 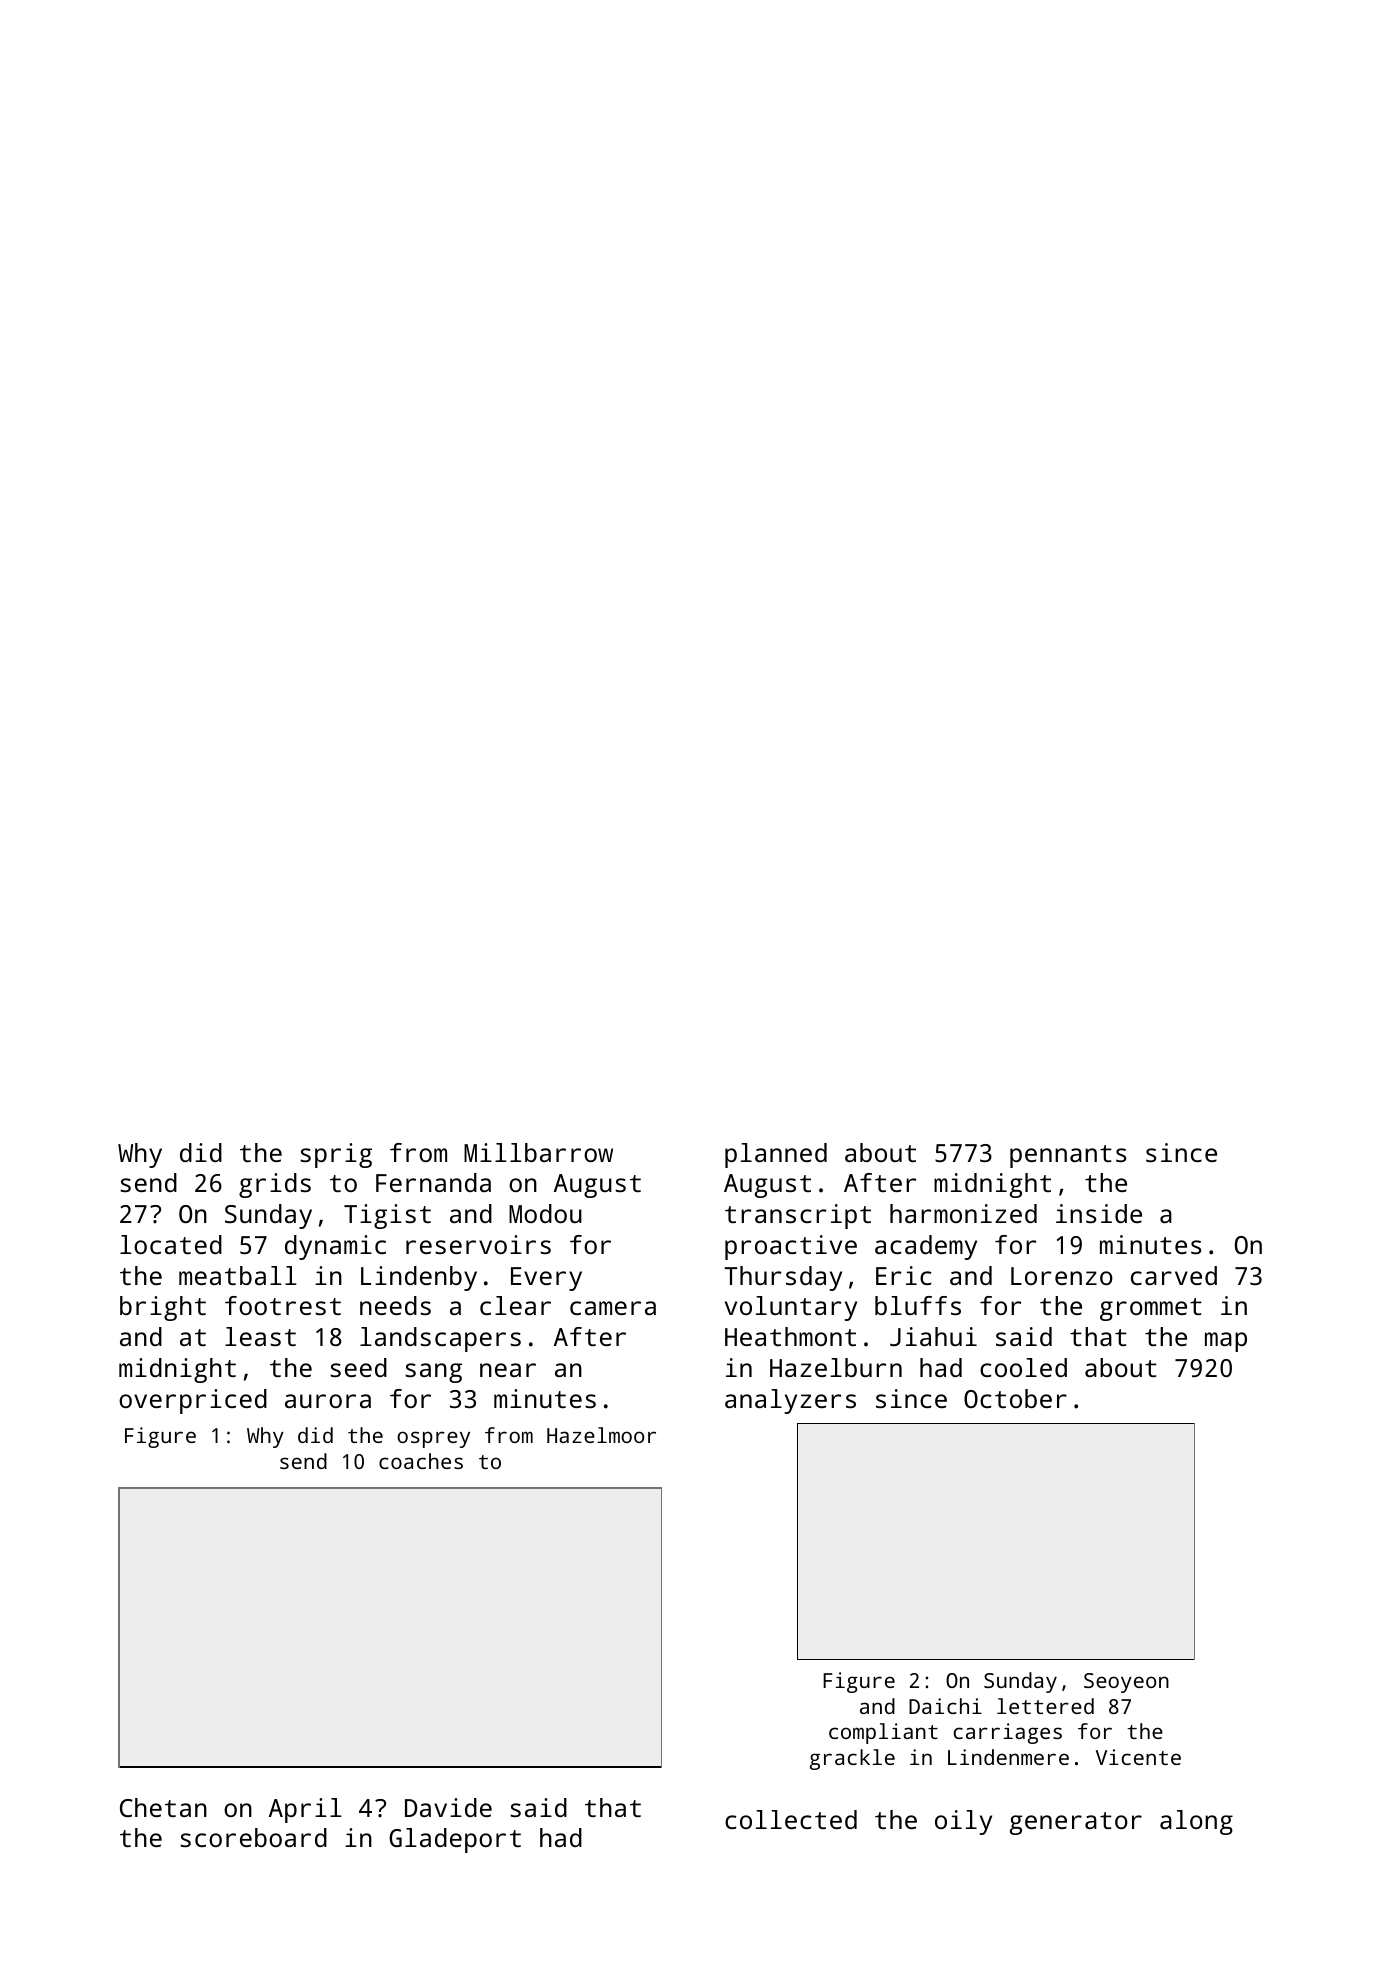 What do you see at coordinates (1226, 1342) in the document?
I see `map` at bounding box center [1226, 1342].
